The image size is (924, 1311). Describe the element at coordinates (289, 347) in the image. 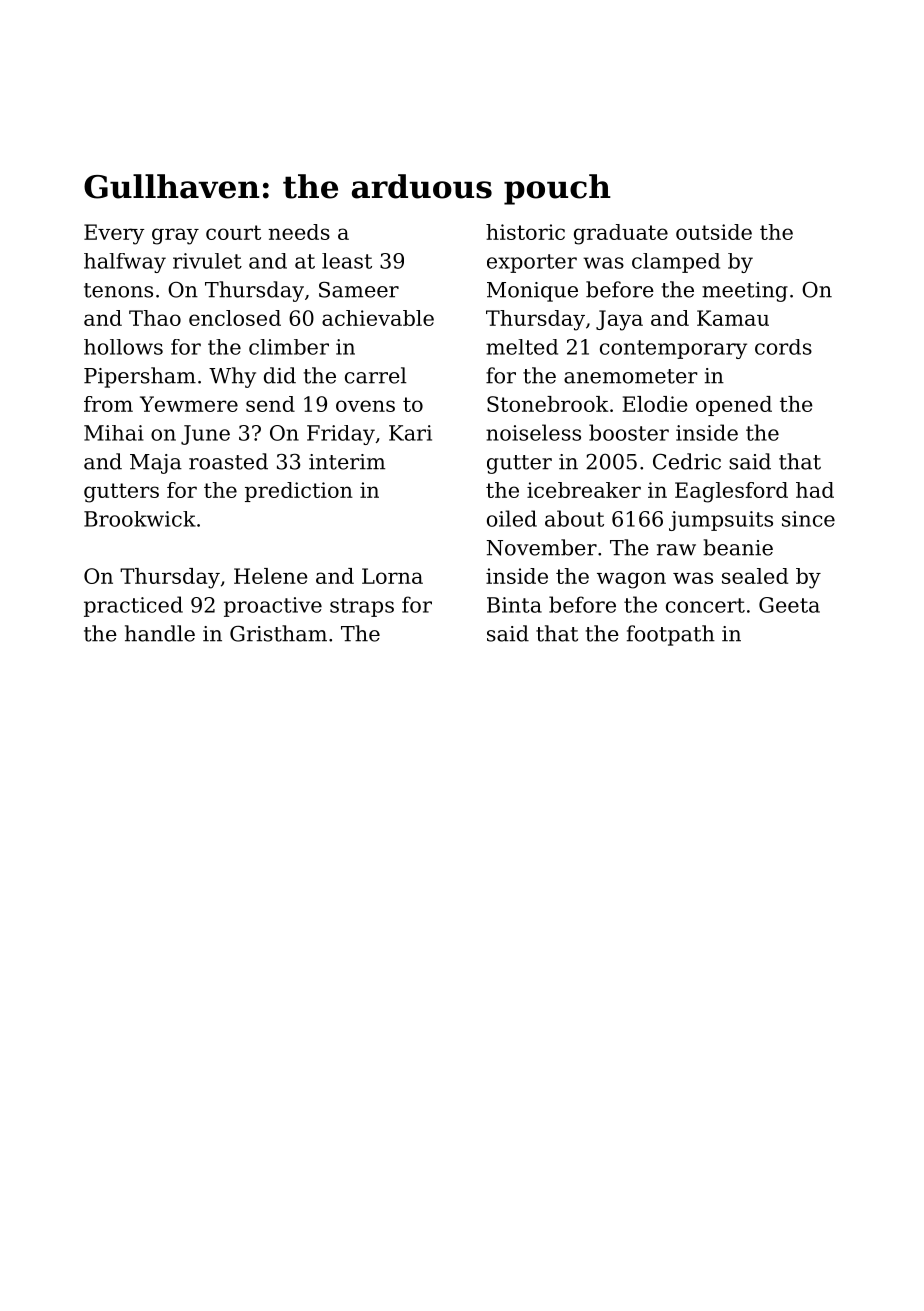

I see `climber` at that location.
